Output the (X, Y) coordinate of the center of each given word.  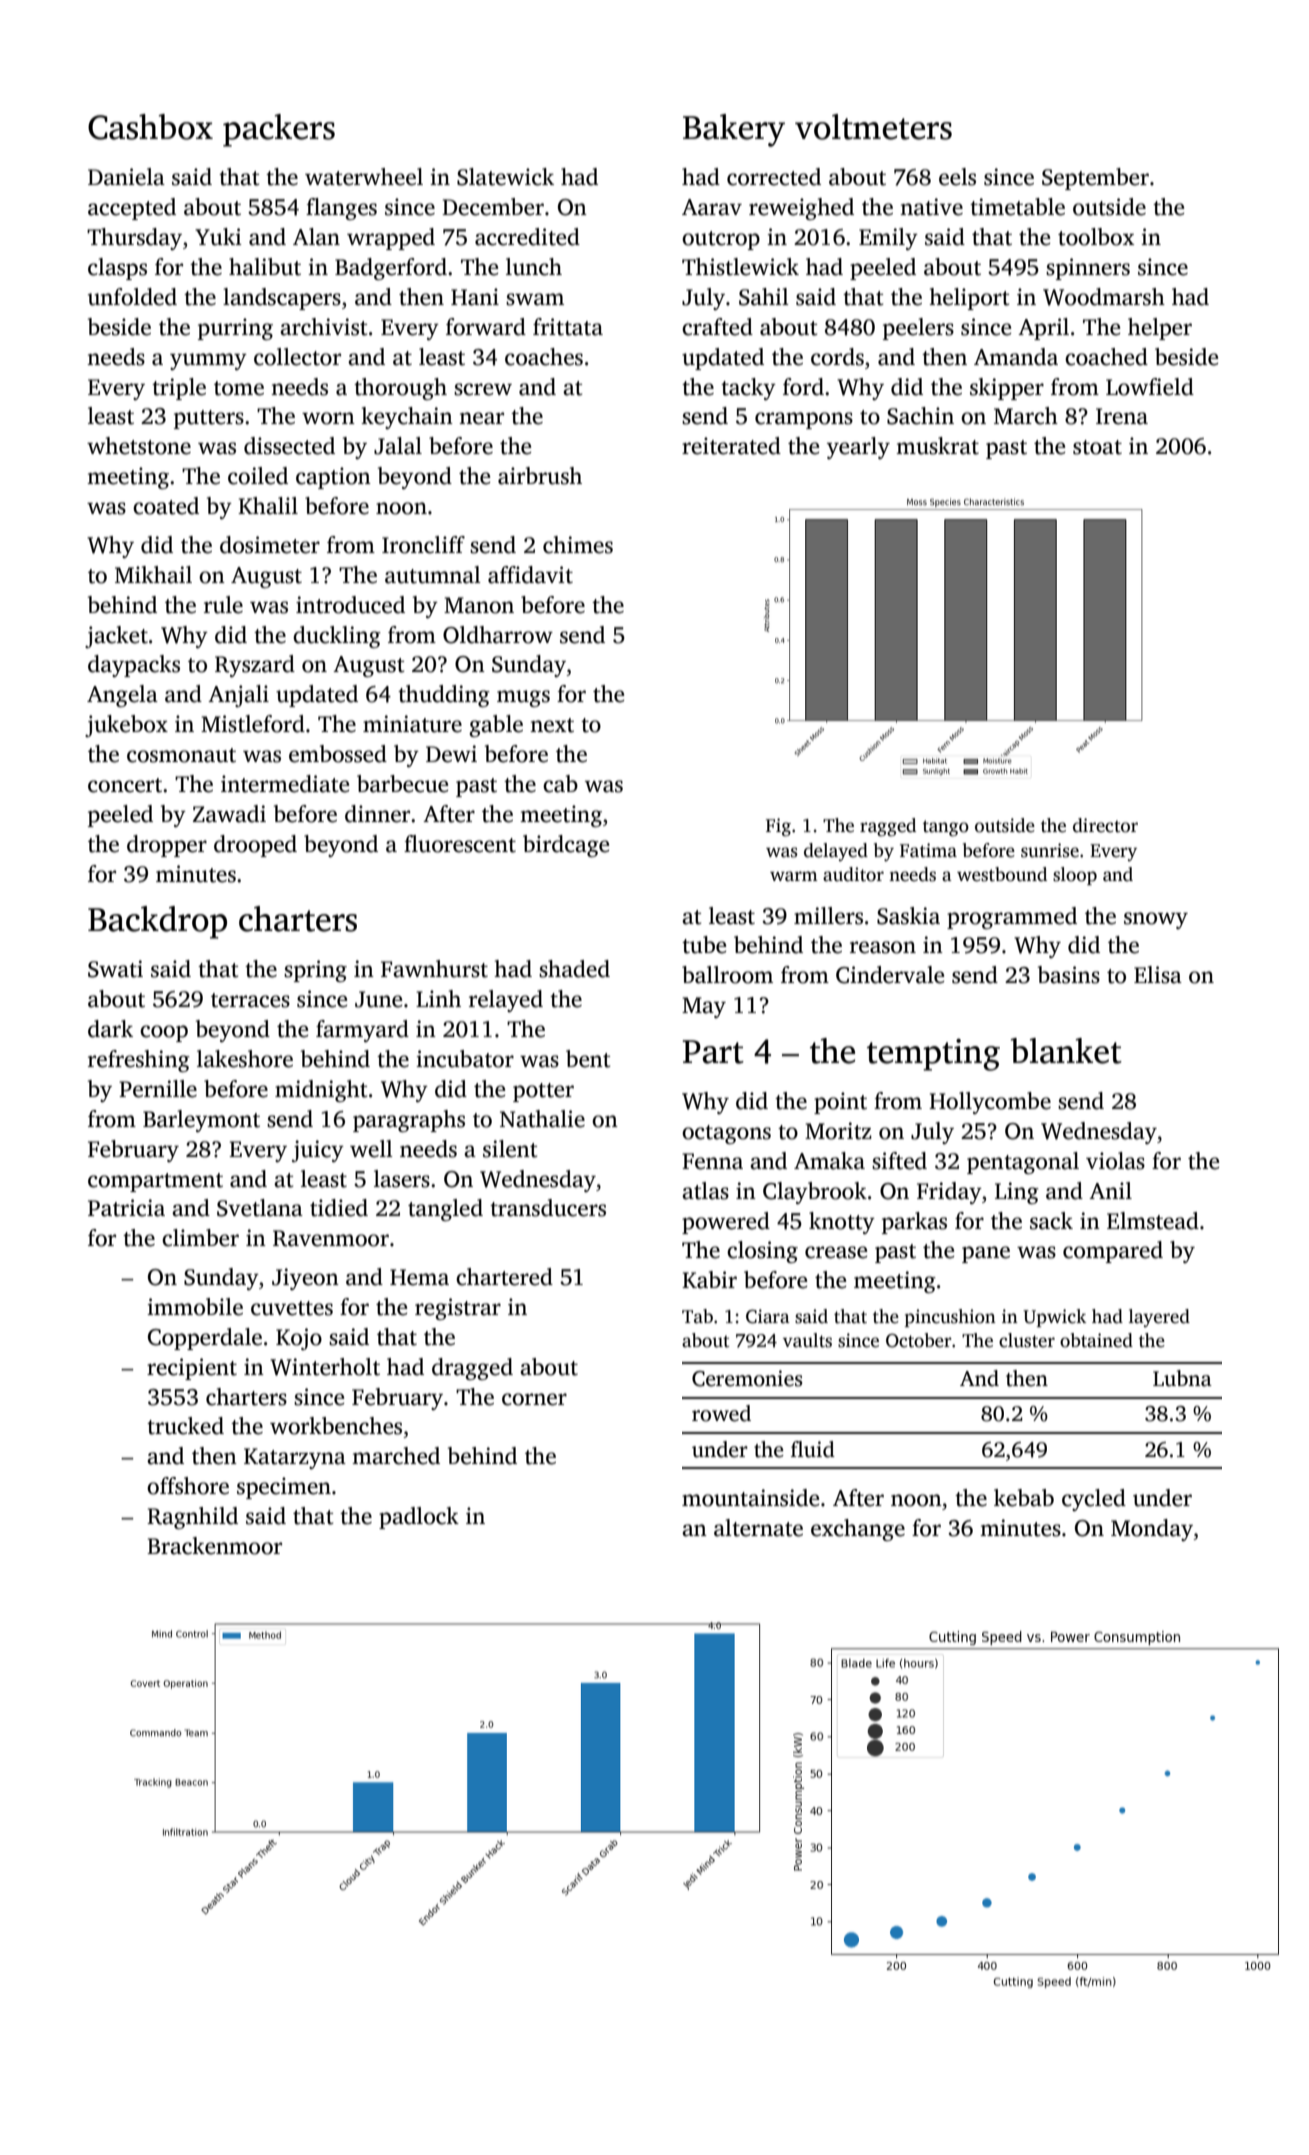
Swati (115, 969)
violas (1115, 1161)
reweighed (801, 209)
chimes (578, 545)
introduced (350, 605)
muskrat (937, 446)
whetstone (139, 446)
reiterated (731, 446)
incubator (465, 1059)
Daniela (126, 177)
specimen (284, 1488)
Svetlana (260, 1208)
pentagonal (1023, 1163)
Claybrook (815, 1193)
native (931, 207)
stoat (1097, 447)
